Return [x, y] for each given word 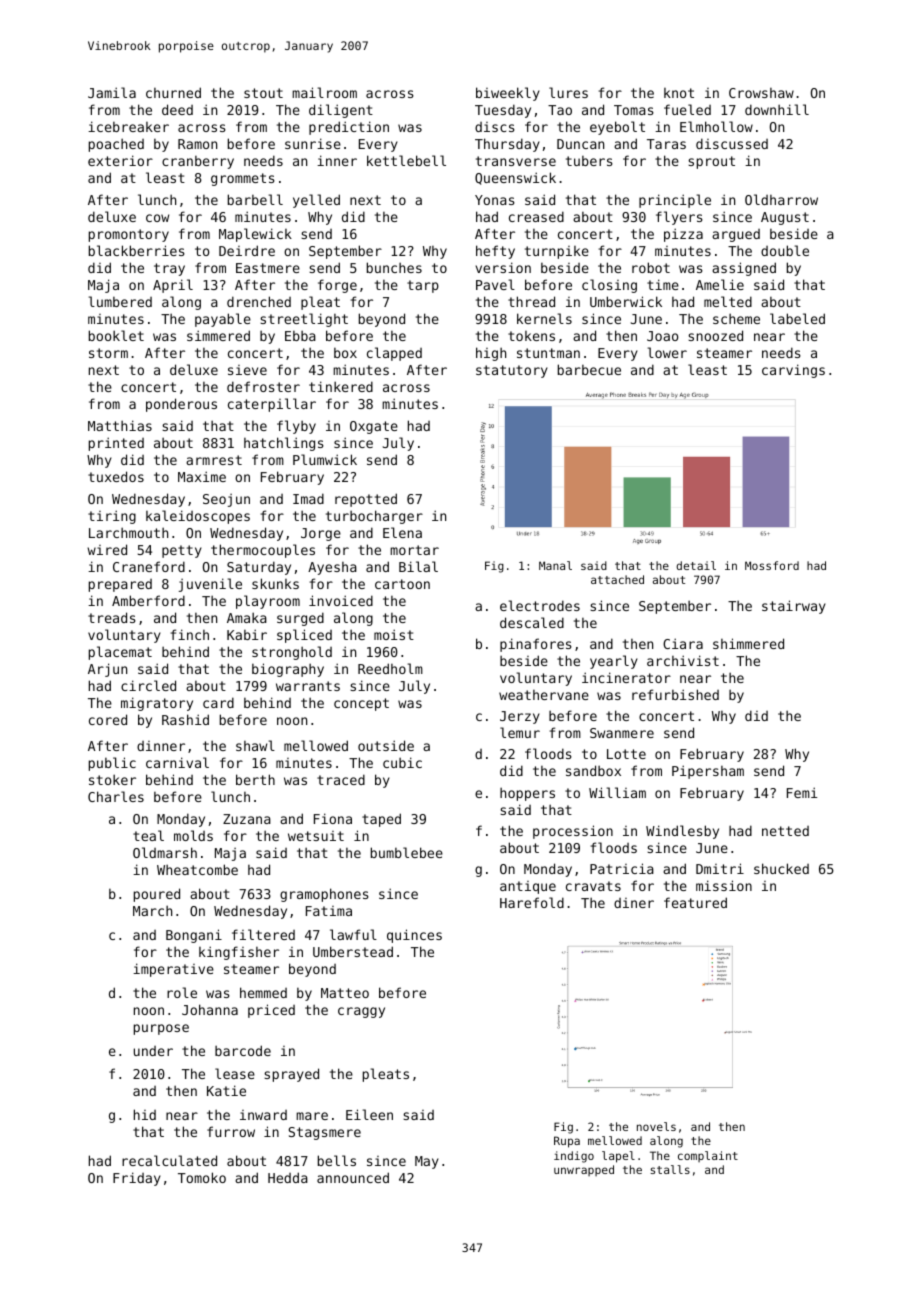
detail [696, 565]
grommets [243, 179]
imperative [173, 970]
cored [108, 719]
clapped [394, 354]
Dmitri [720, 868]
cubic [402, 762]
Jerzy [520, 717]
